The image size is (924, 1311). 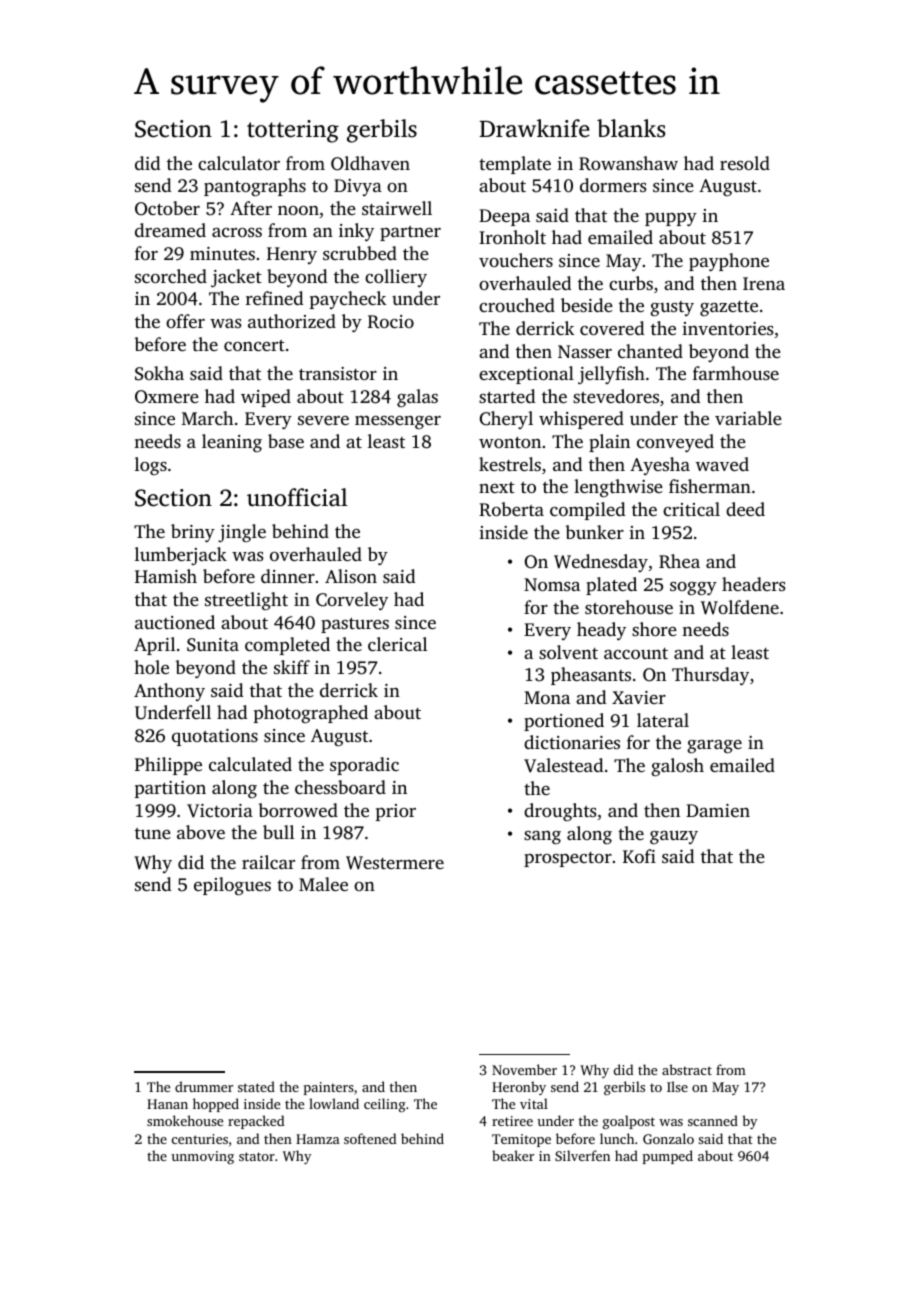 I want to click on solvent, so click(x=568, y=652).
